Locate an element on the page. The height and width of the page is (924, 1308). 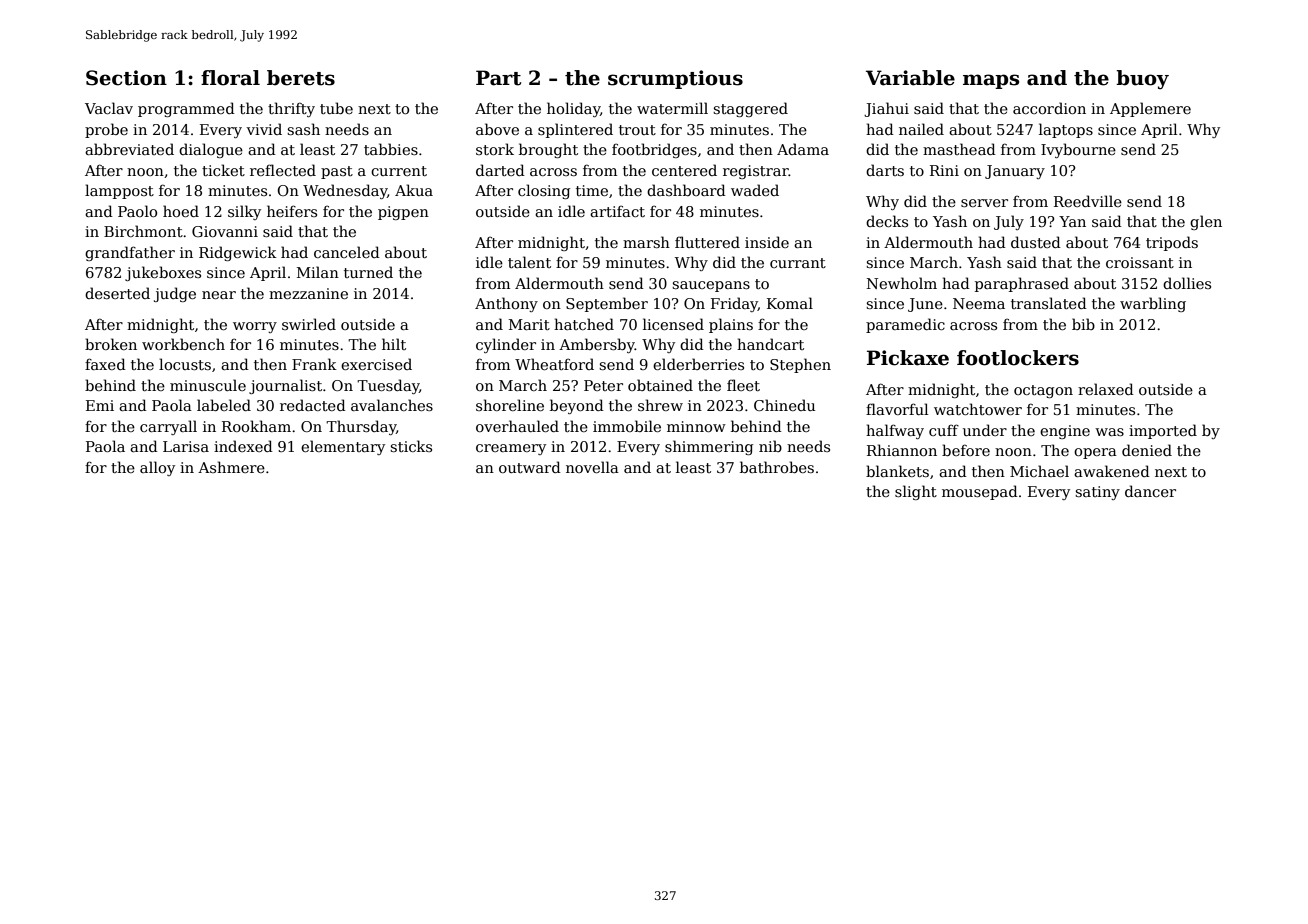
Giovanni is located at coordinates (225, 231).
